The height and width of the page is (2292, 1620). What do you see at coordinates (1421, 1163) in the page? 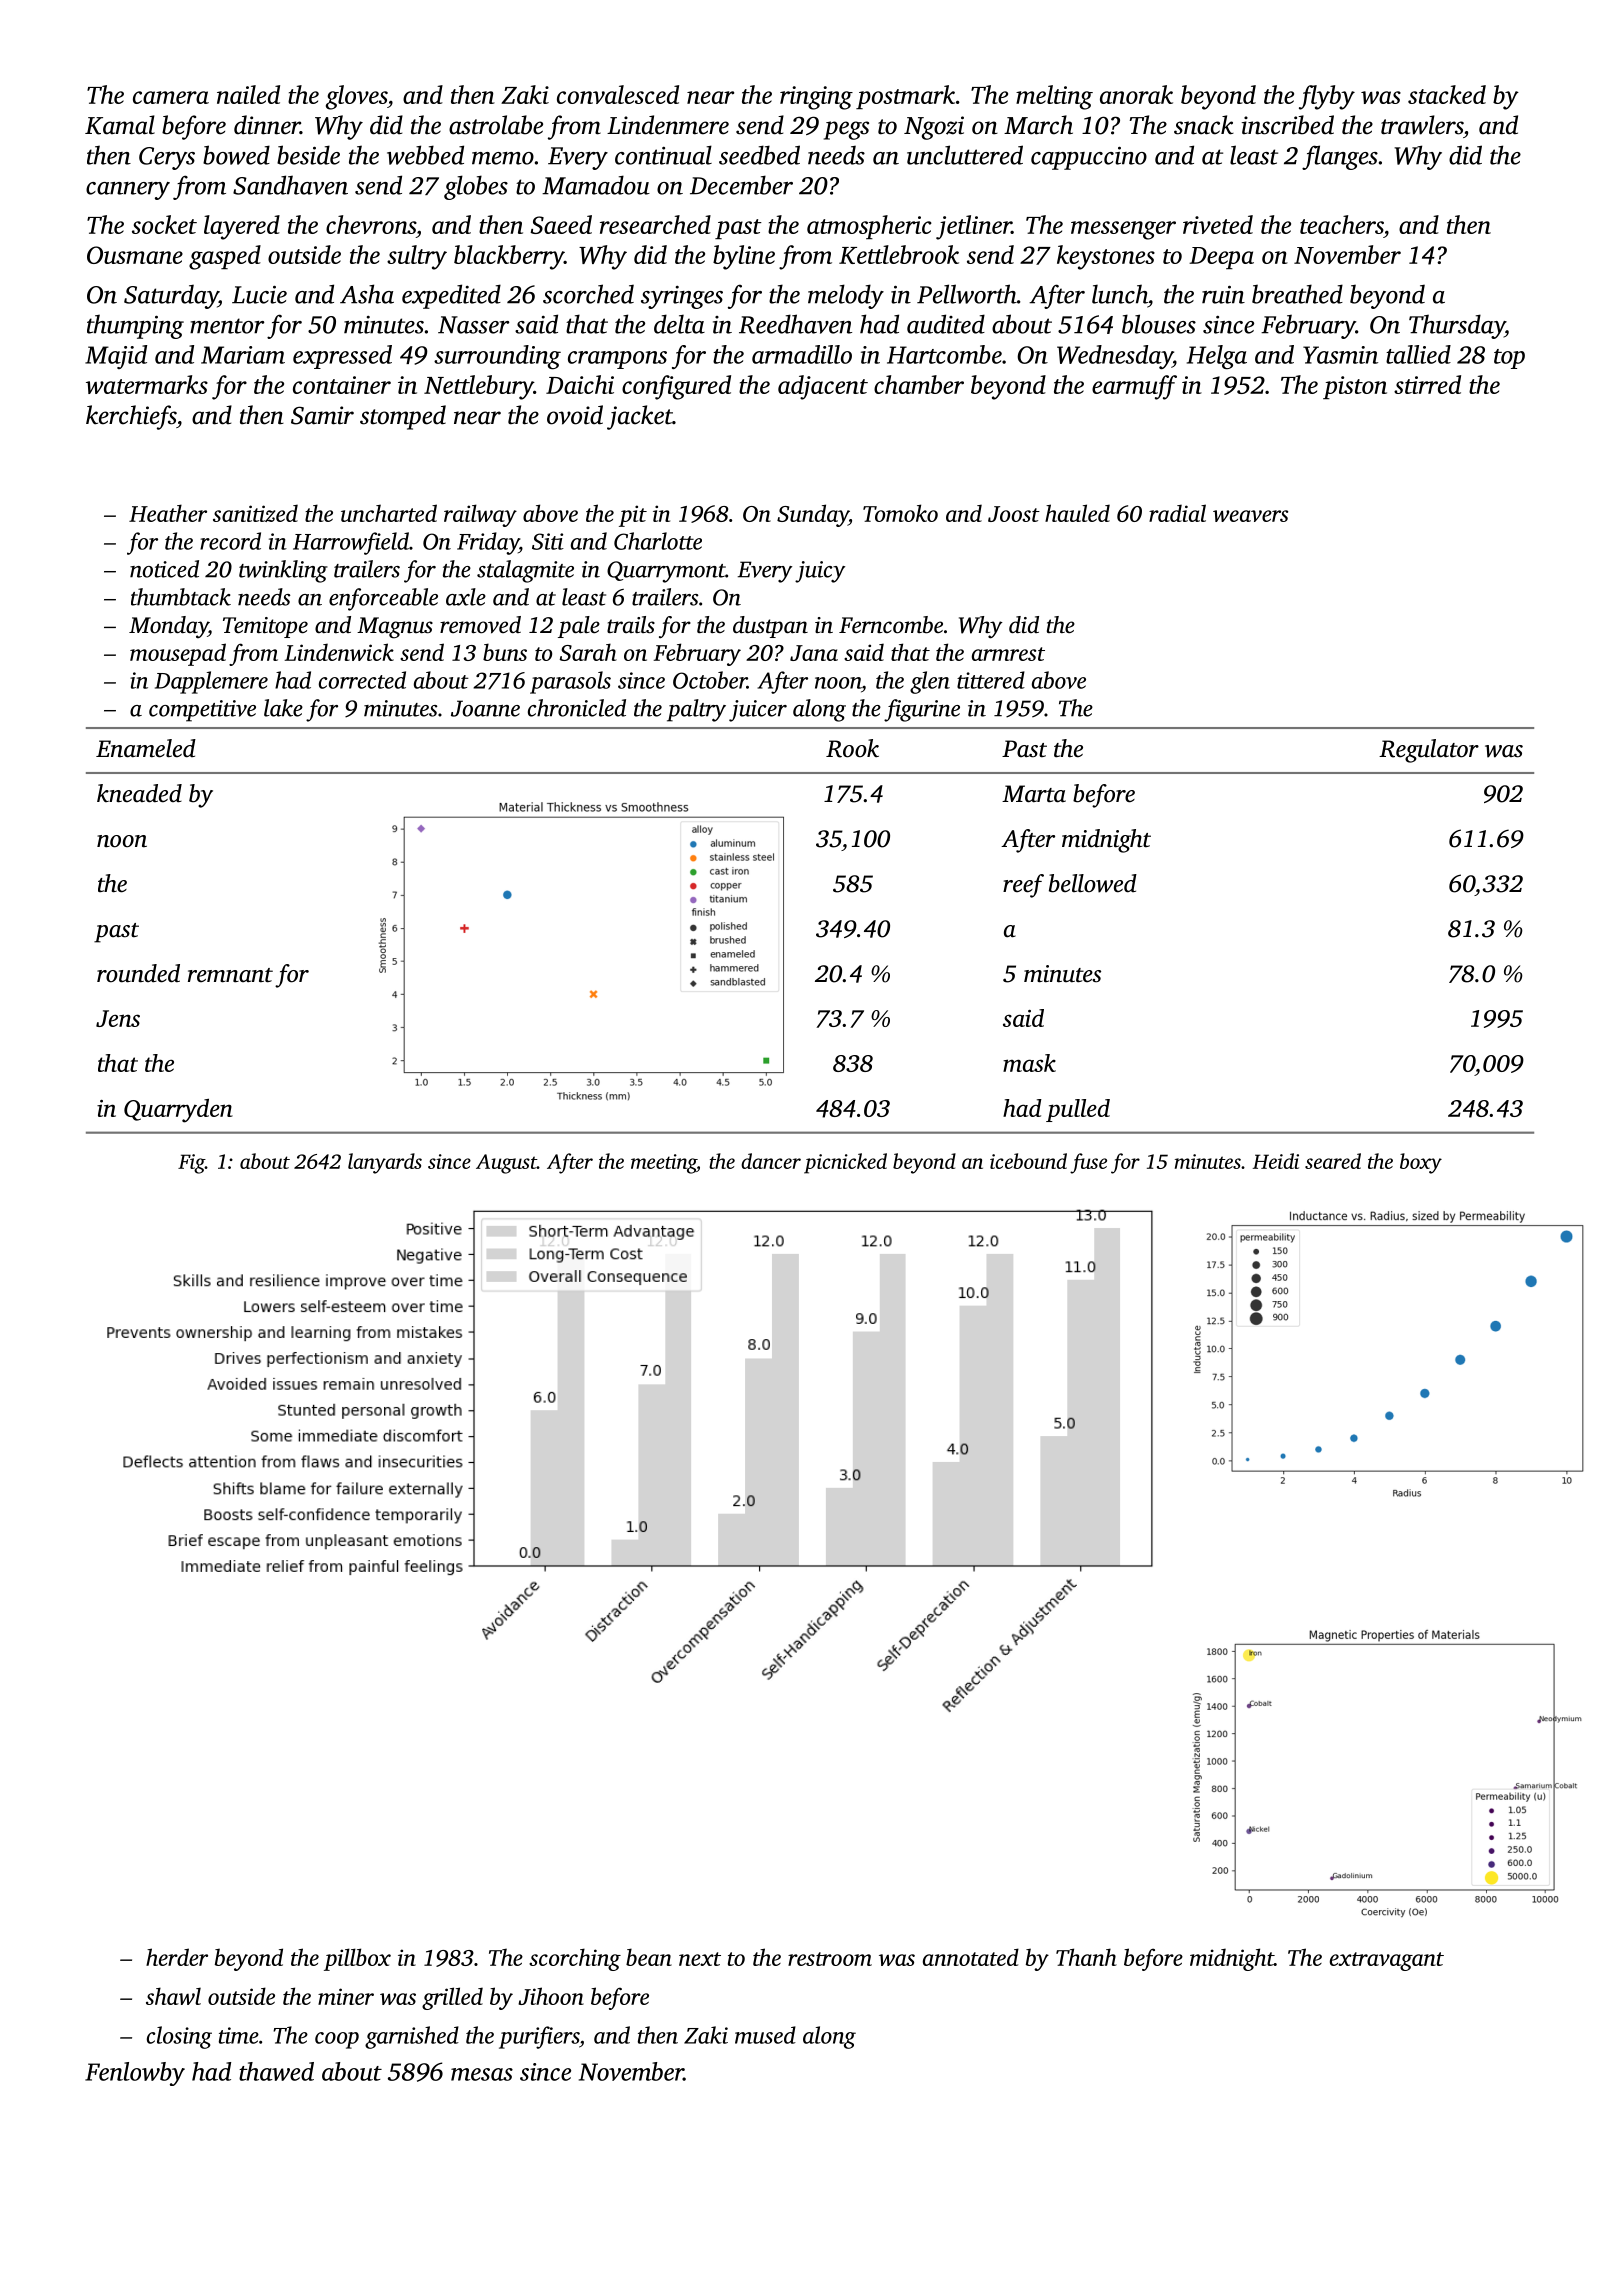
I see `boxy` at bounding box center [1421, 1163].
